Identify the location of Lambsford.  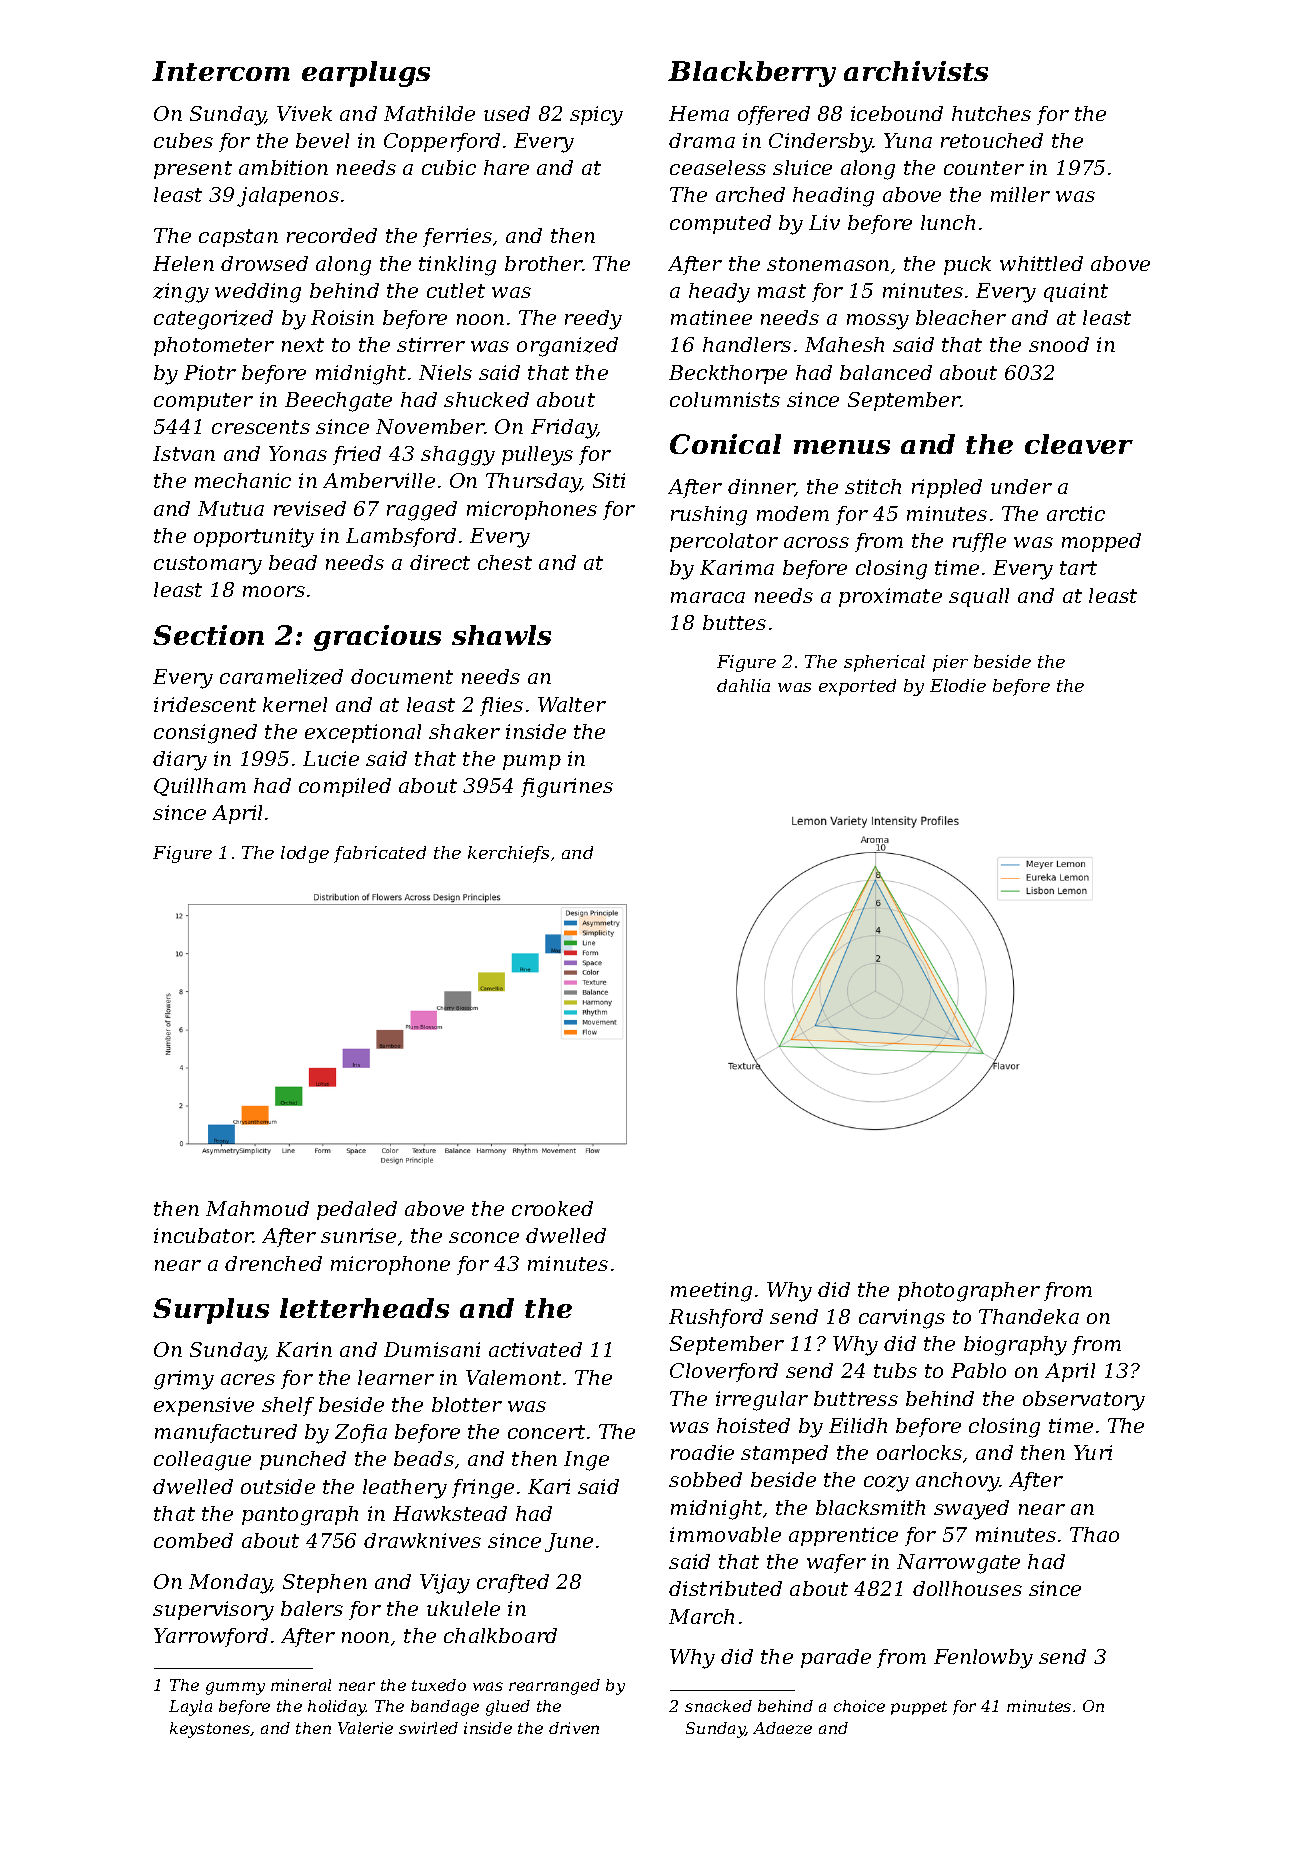
(401, 537).
